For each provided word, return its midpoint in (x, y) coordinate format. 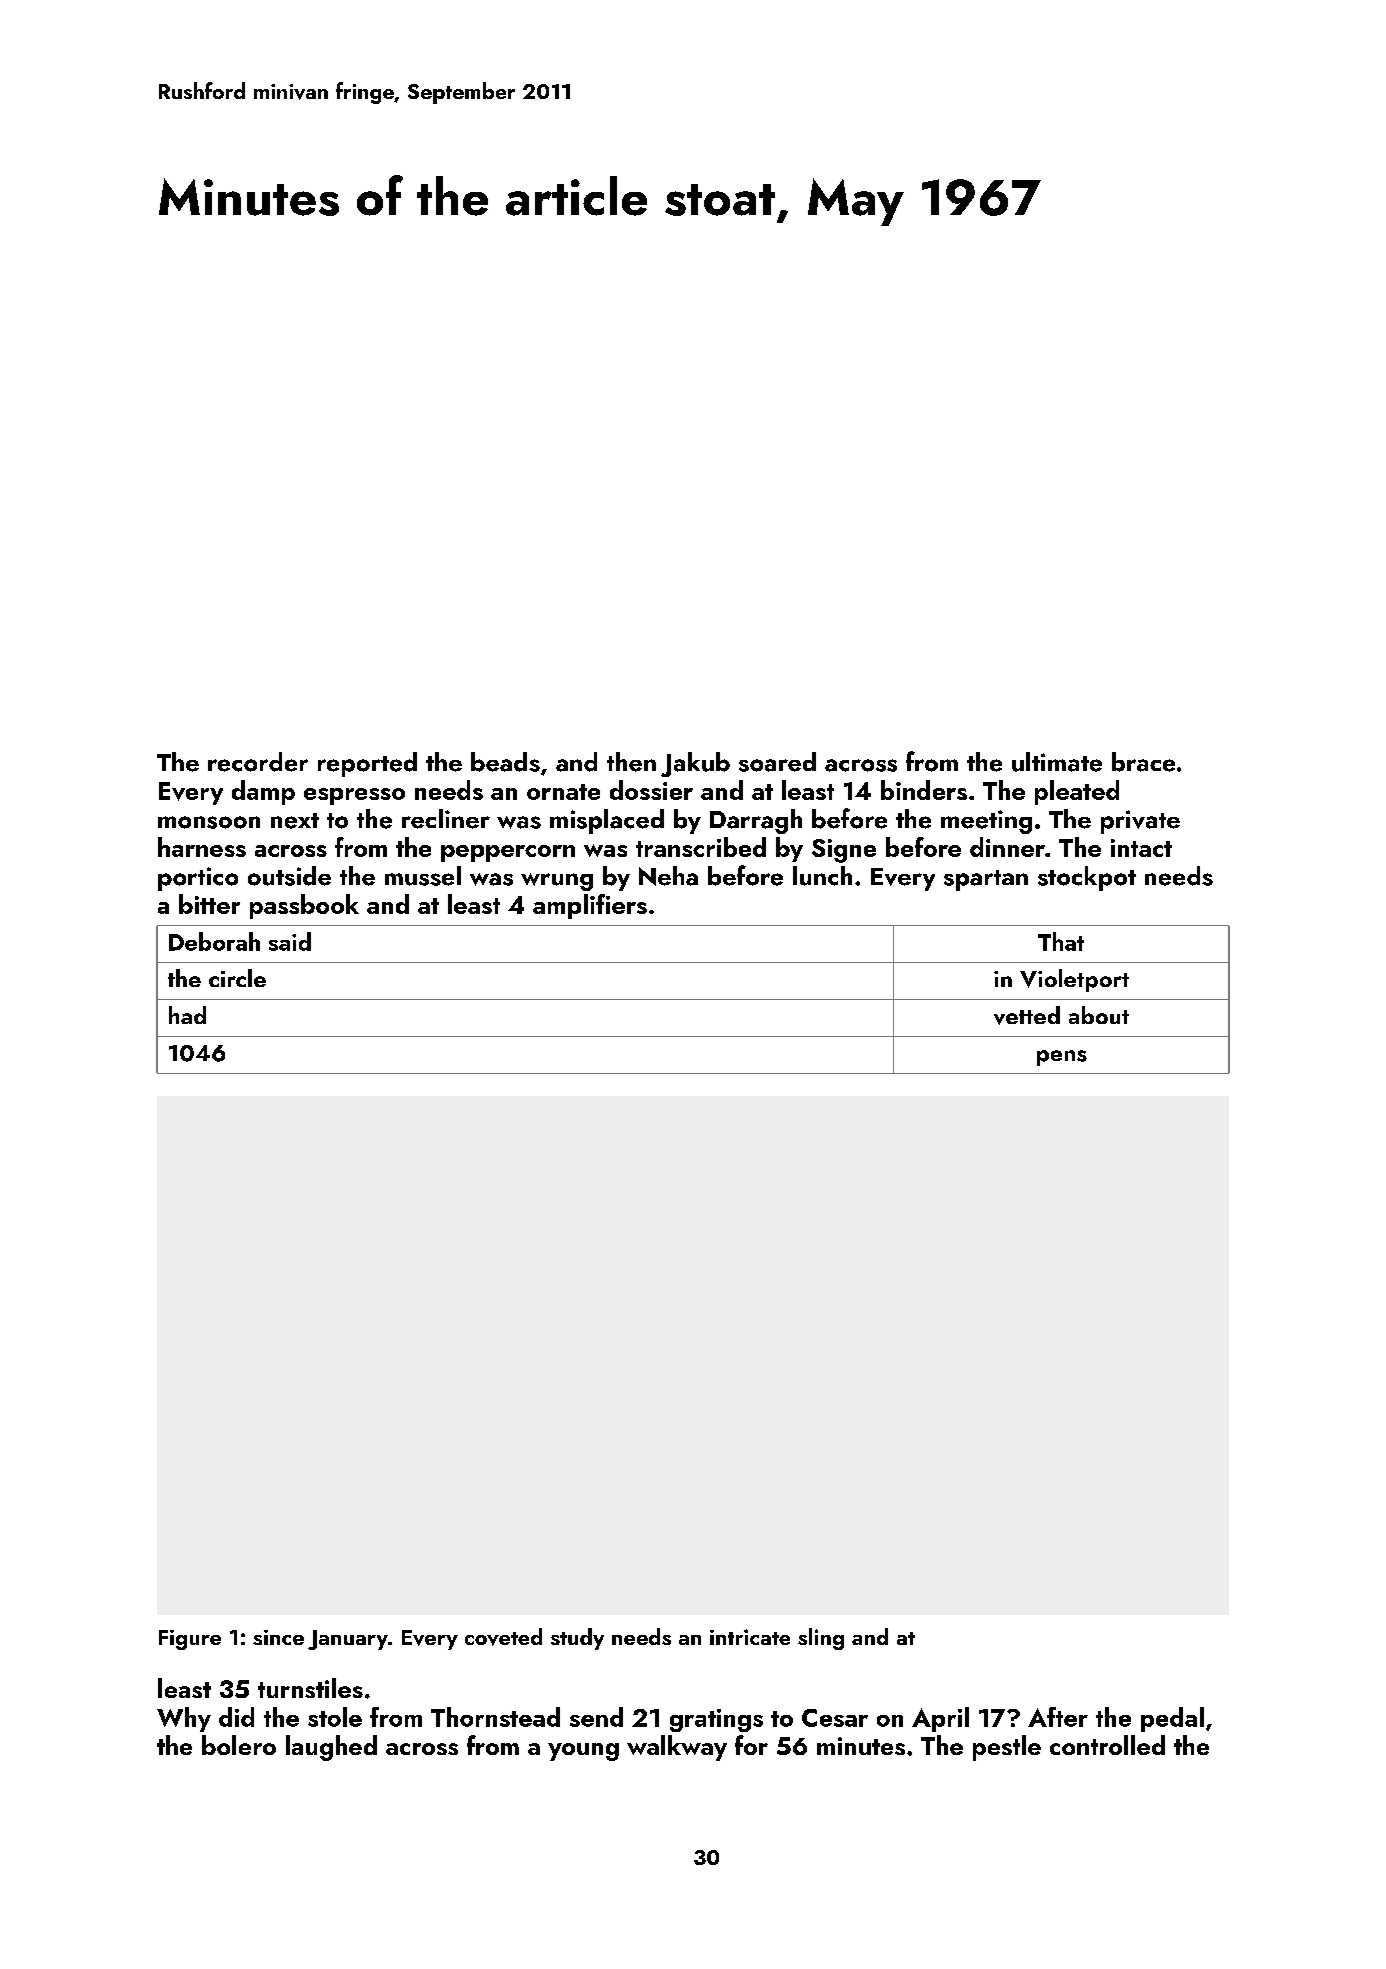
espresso (354, 796)
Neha (668, 876)
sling (821, 1639)
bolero (239, 1745)
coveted (503, 1637)
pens (1062, 1058)
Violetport (1074, 980)
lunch (822, 876)
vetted (1027, 1015)
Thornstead (495, 1717)
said (290, 941)
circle (237, 978)
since (278, 1637)
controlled (1107, 1745)
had (187, 1015)
